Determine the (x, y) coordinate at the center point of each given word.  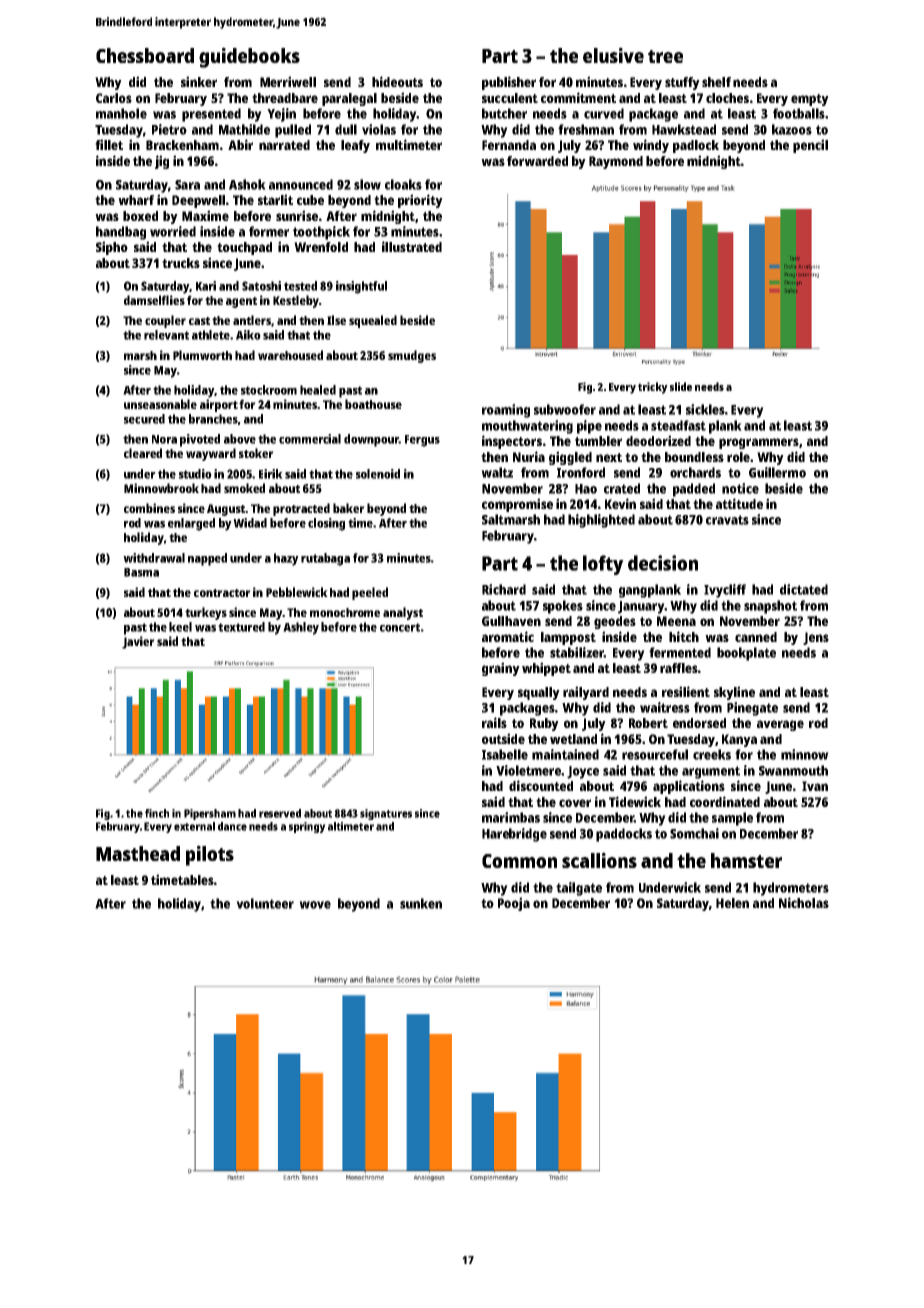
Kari (206, 286)
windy (651, 146)
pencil (810, 146)
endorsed (699, 723)
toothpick (321, 233)
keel (180, 627)
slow (367, 184)
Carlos (114, 98)
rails (494, 722)
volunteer (265, 903)
